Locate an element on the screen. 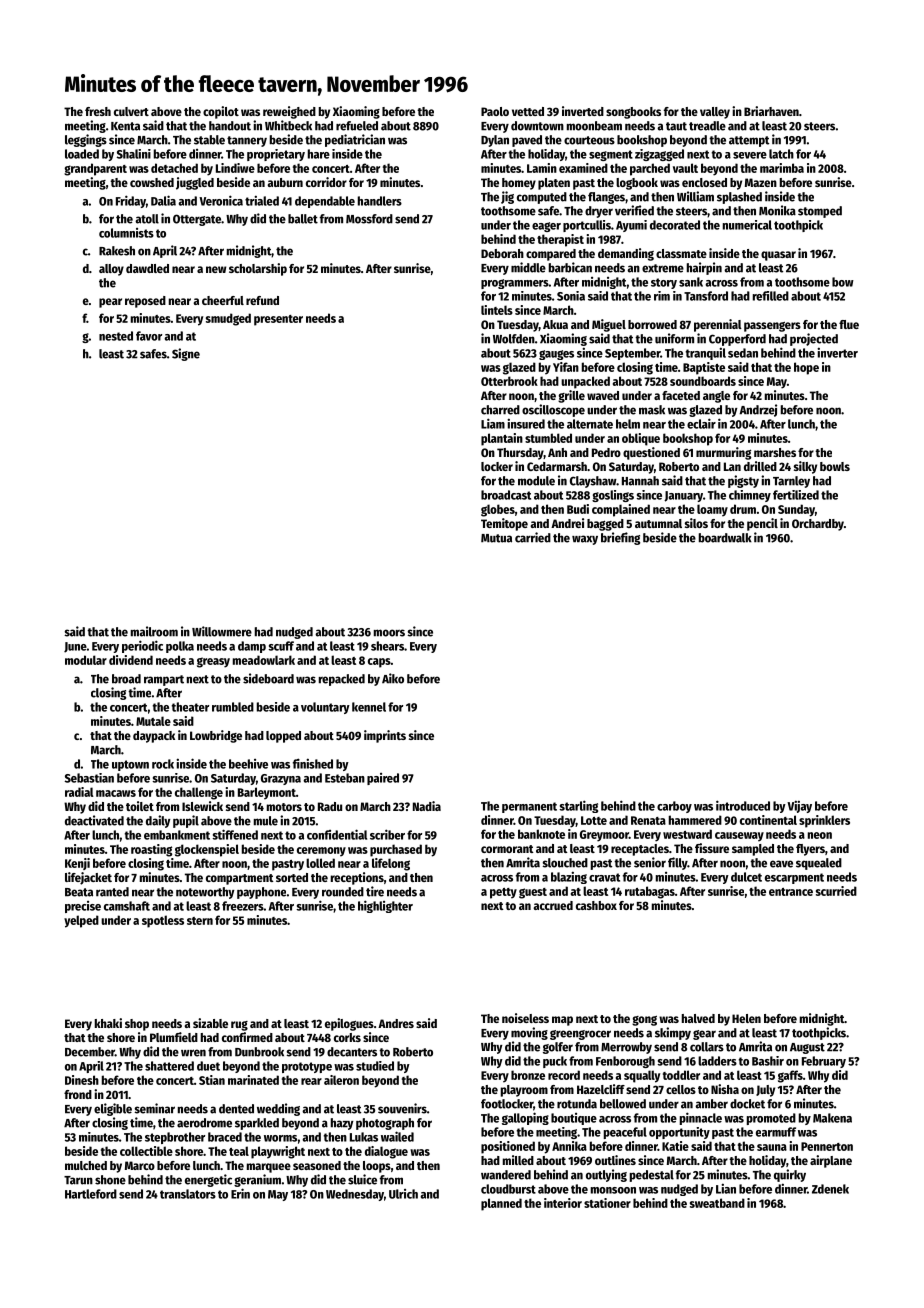 This screenshot has height=1308, width=924. briefing is located at coordinates (620, 538).
